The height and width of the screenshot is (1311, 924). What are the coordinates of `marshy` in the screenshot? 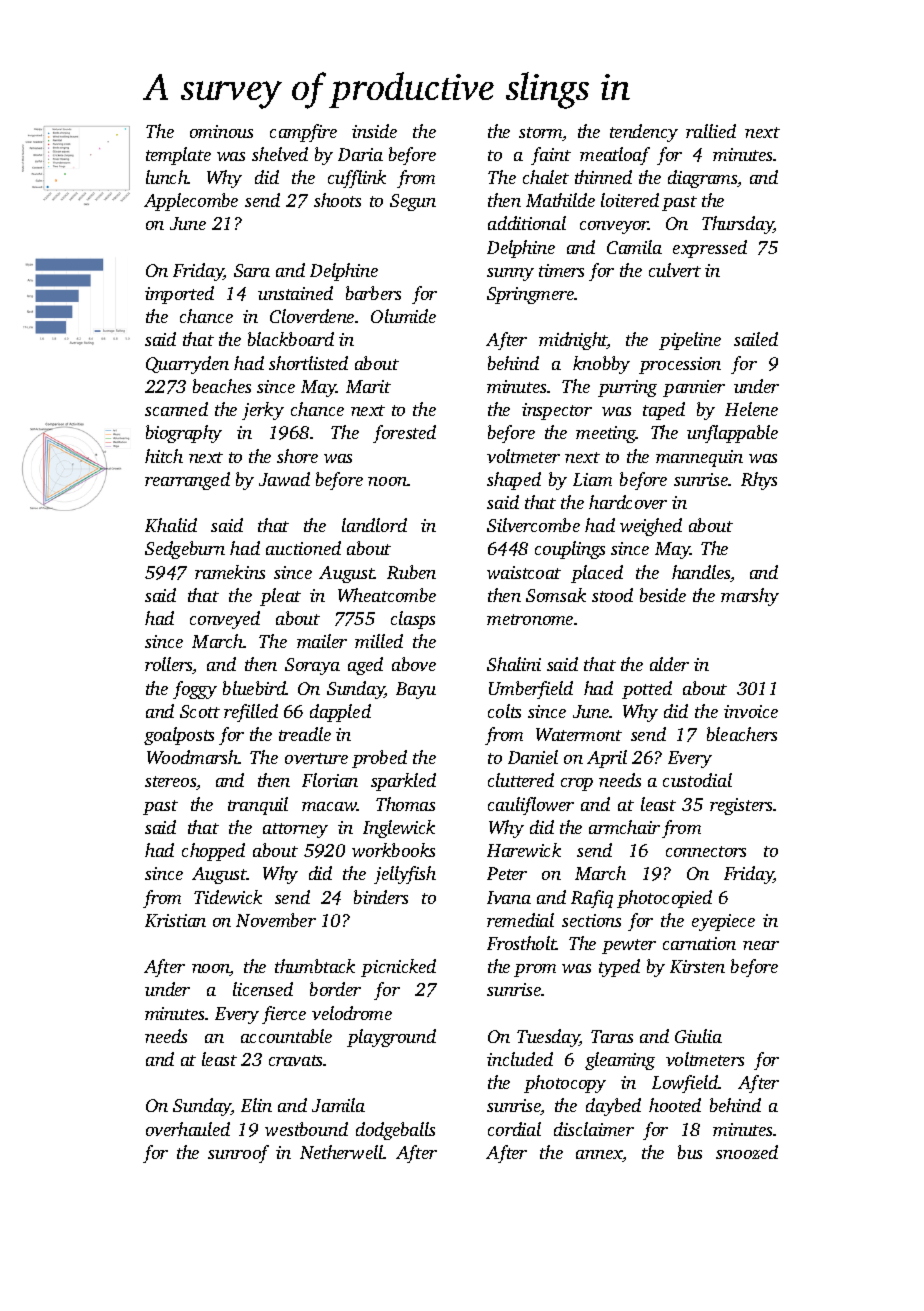 It's located at (750, 597).
